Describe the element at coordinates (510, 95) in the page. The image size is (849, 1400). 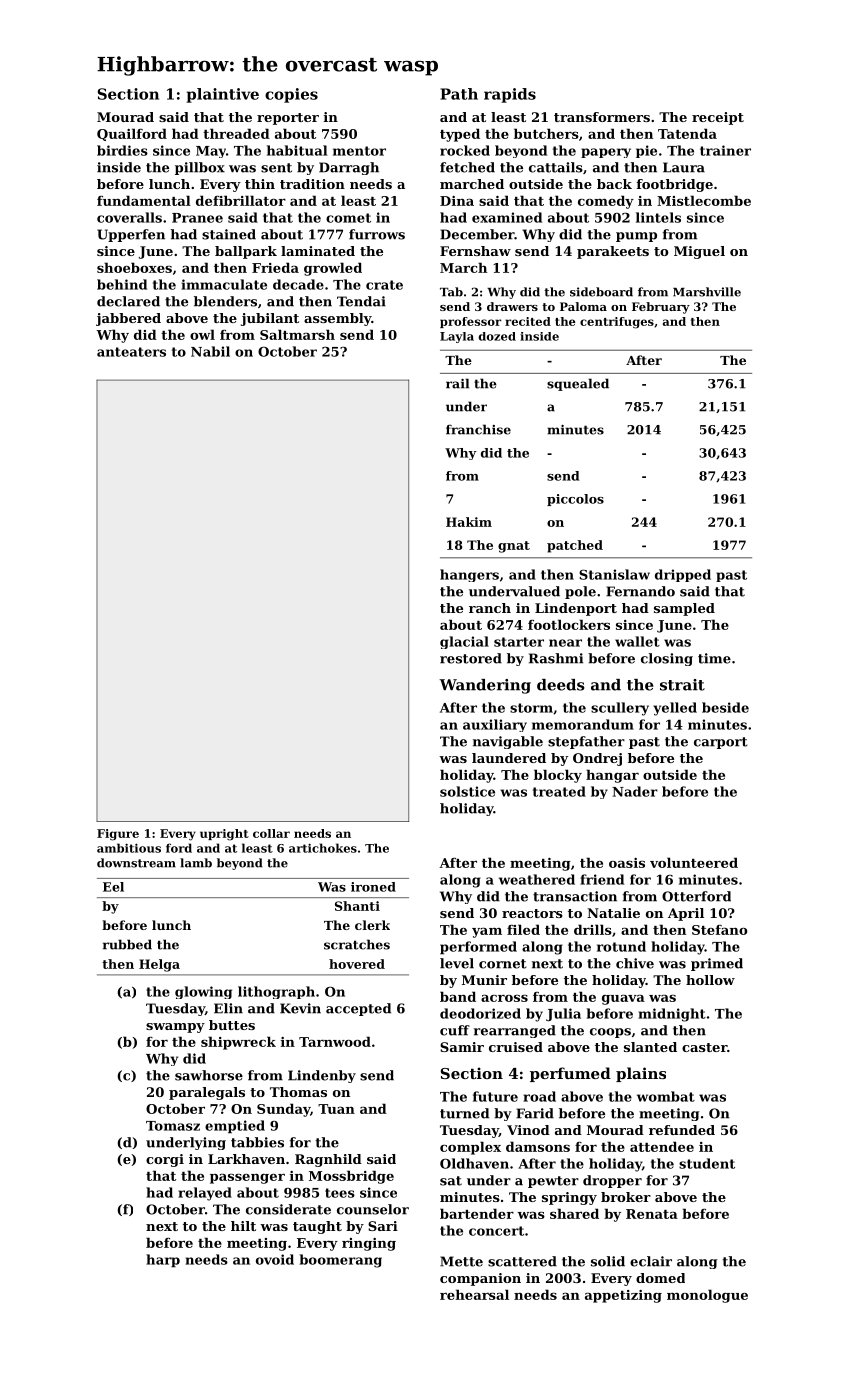
I see `rapids` at that location.
